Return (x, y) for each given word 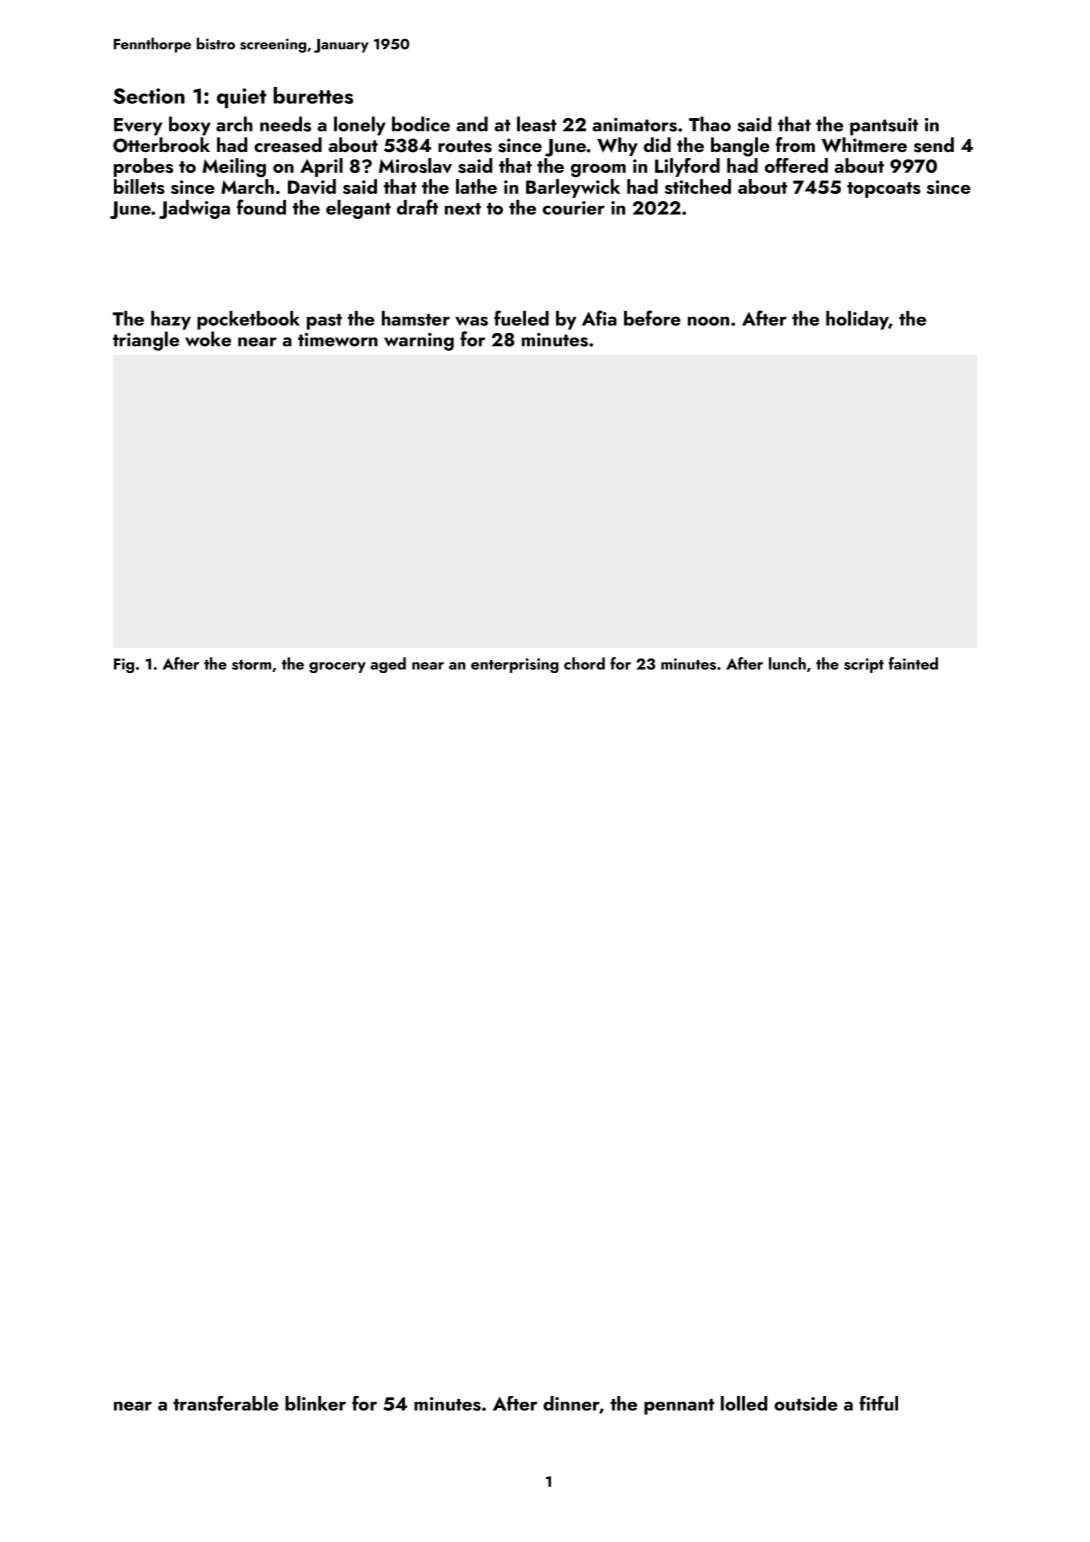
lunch (787, 663)
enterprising (515, 665)
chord (584, 663)
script (864, 665)
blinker (315, 1403)
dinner (571, 1404)
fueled (521, 318)
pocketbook (248, 320)
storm (251, 665)
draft (417, 207)
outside (806, 1403)
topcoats (884, 190)
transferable (226, 1403)
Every (138, 127)
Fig (124, 665)
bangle (740, 147)
